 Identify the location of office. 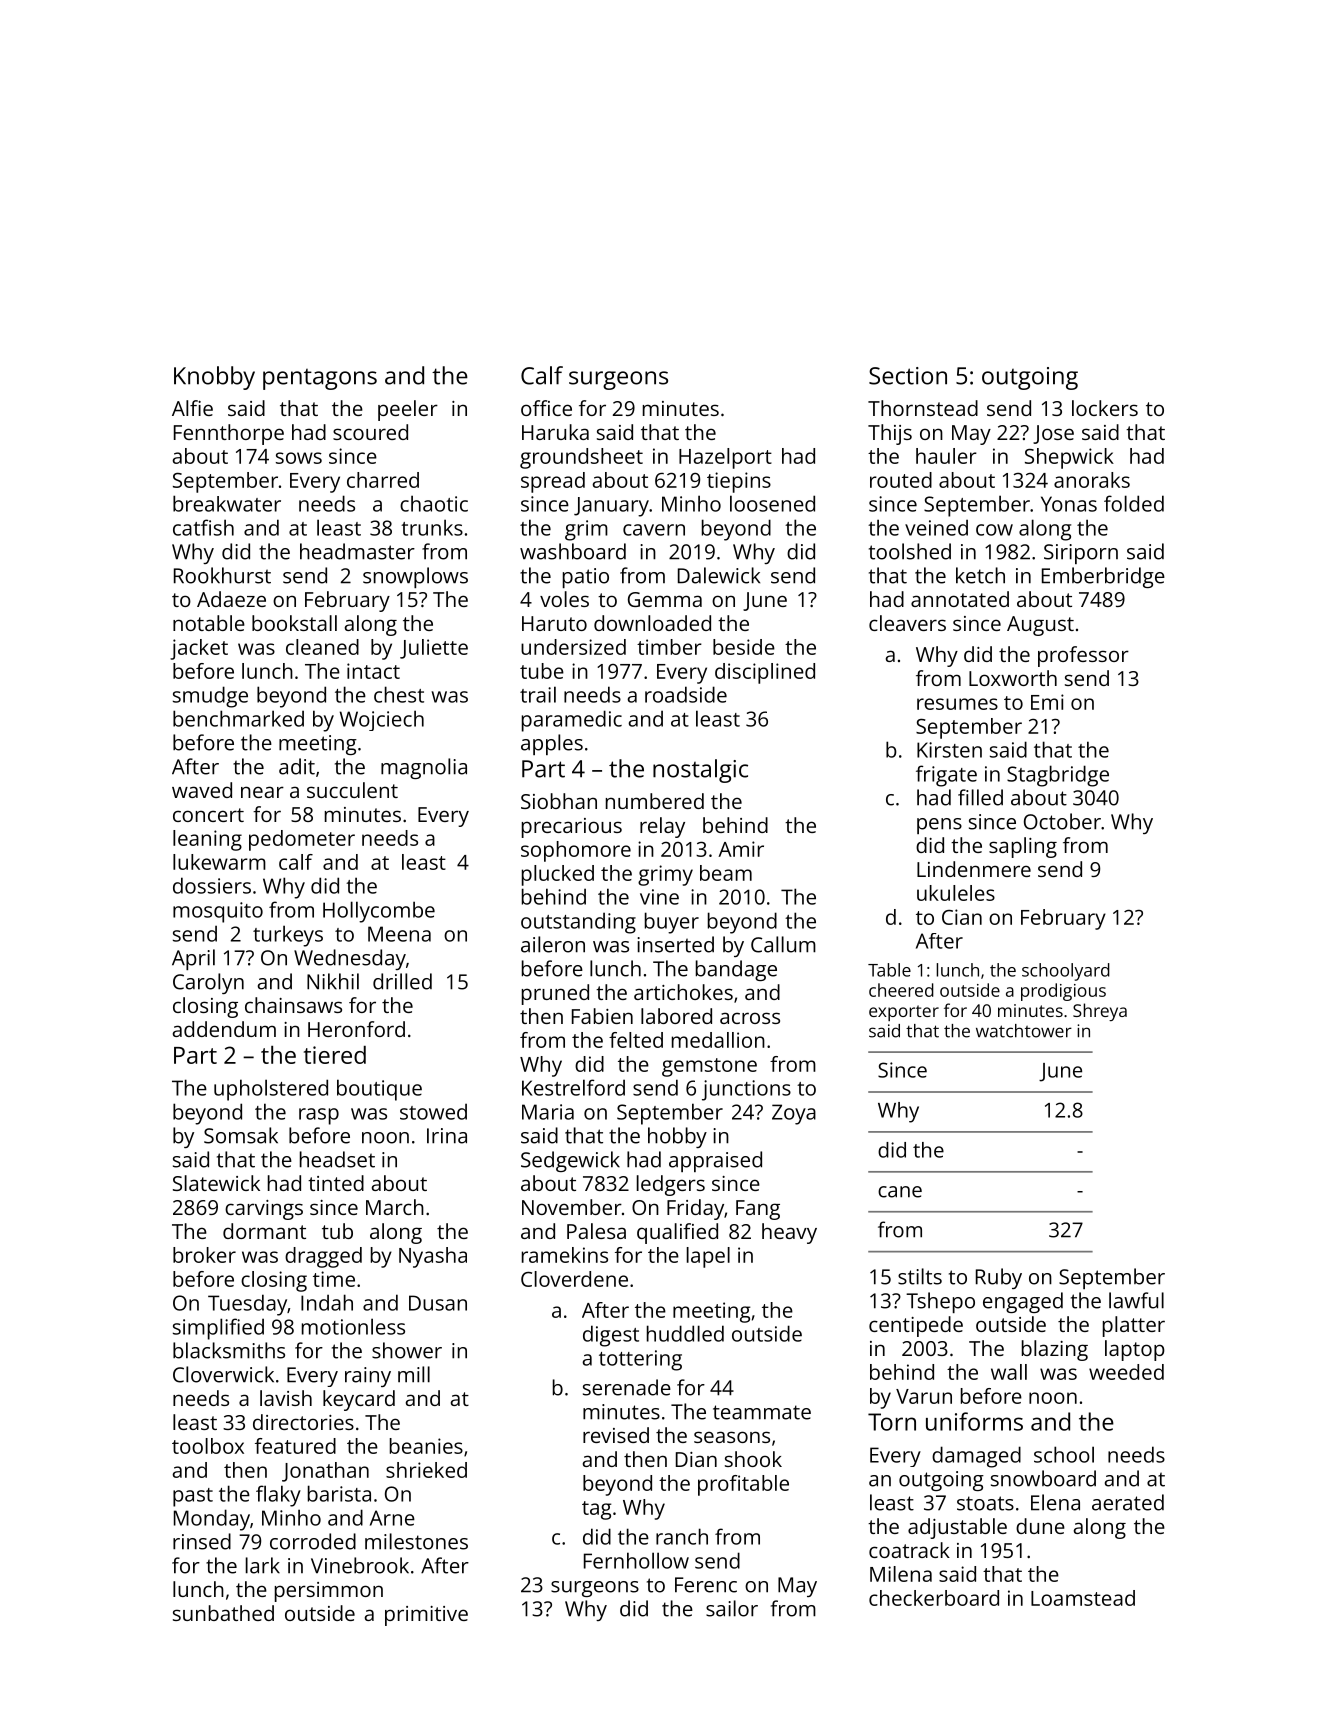
(546, 408).
